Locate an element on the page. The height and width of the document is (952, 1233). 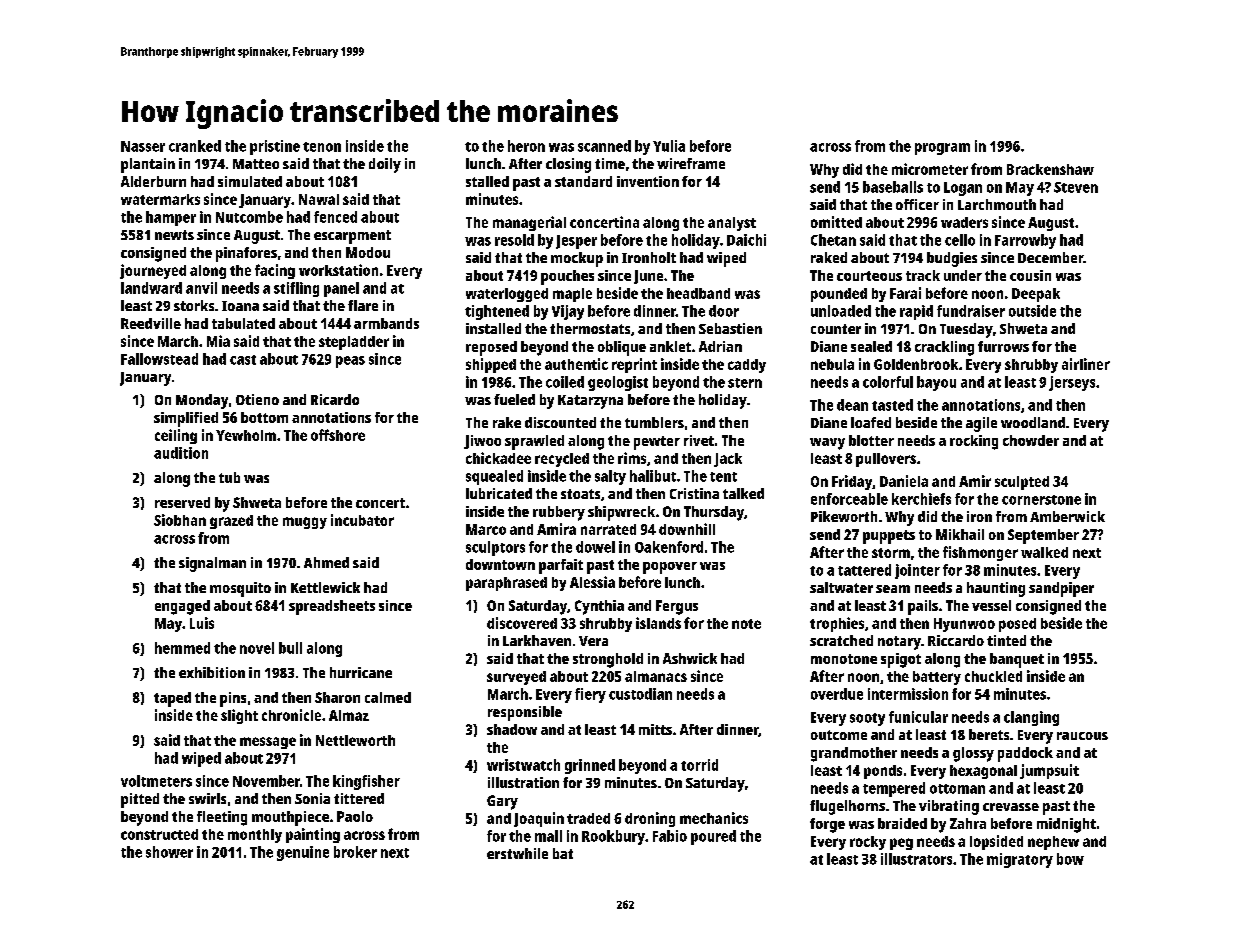
signalman is located at coordinates (212, 564).
